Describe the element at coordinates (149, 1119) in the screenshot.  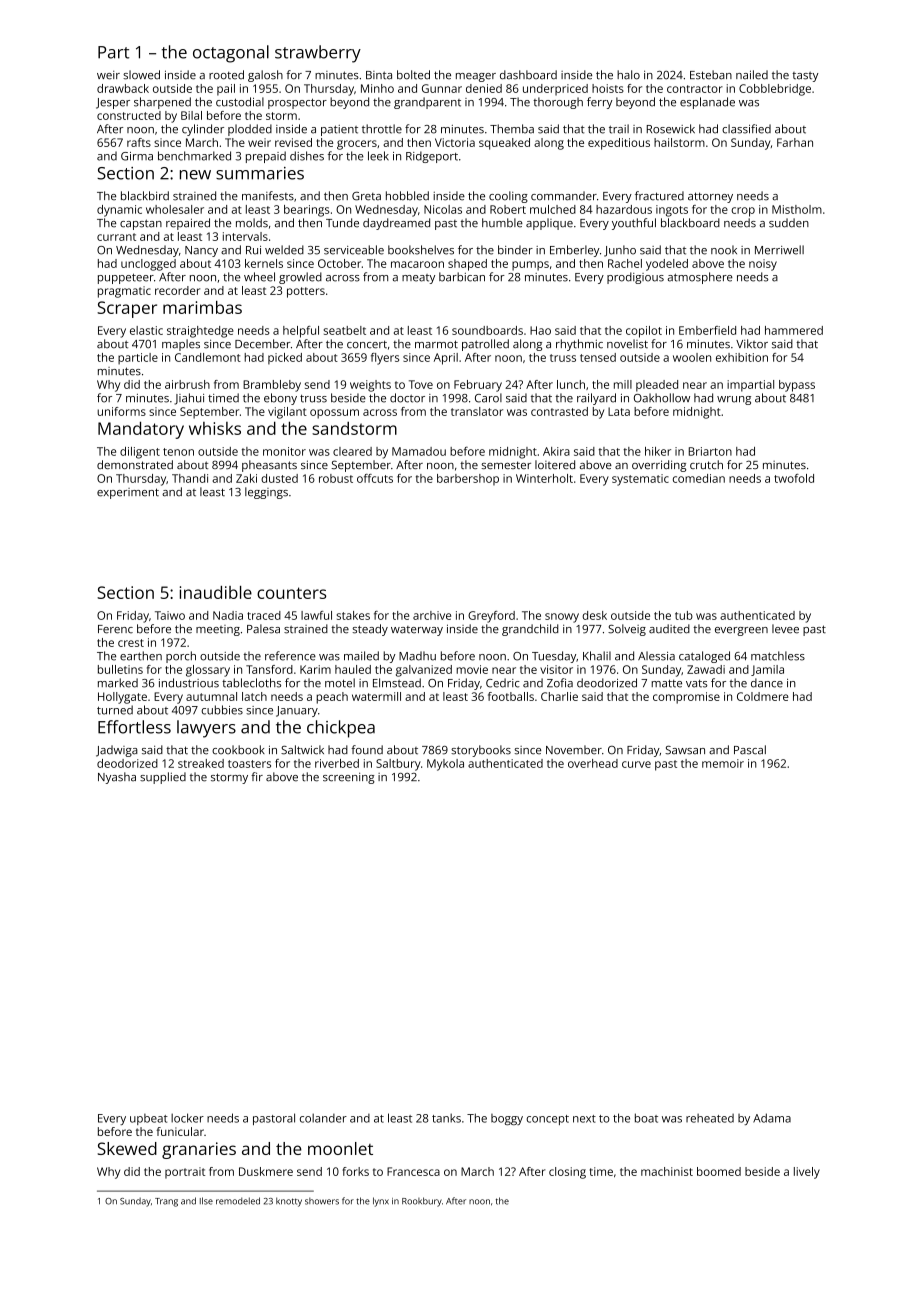
I see `upbeat` at that location.
